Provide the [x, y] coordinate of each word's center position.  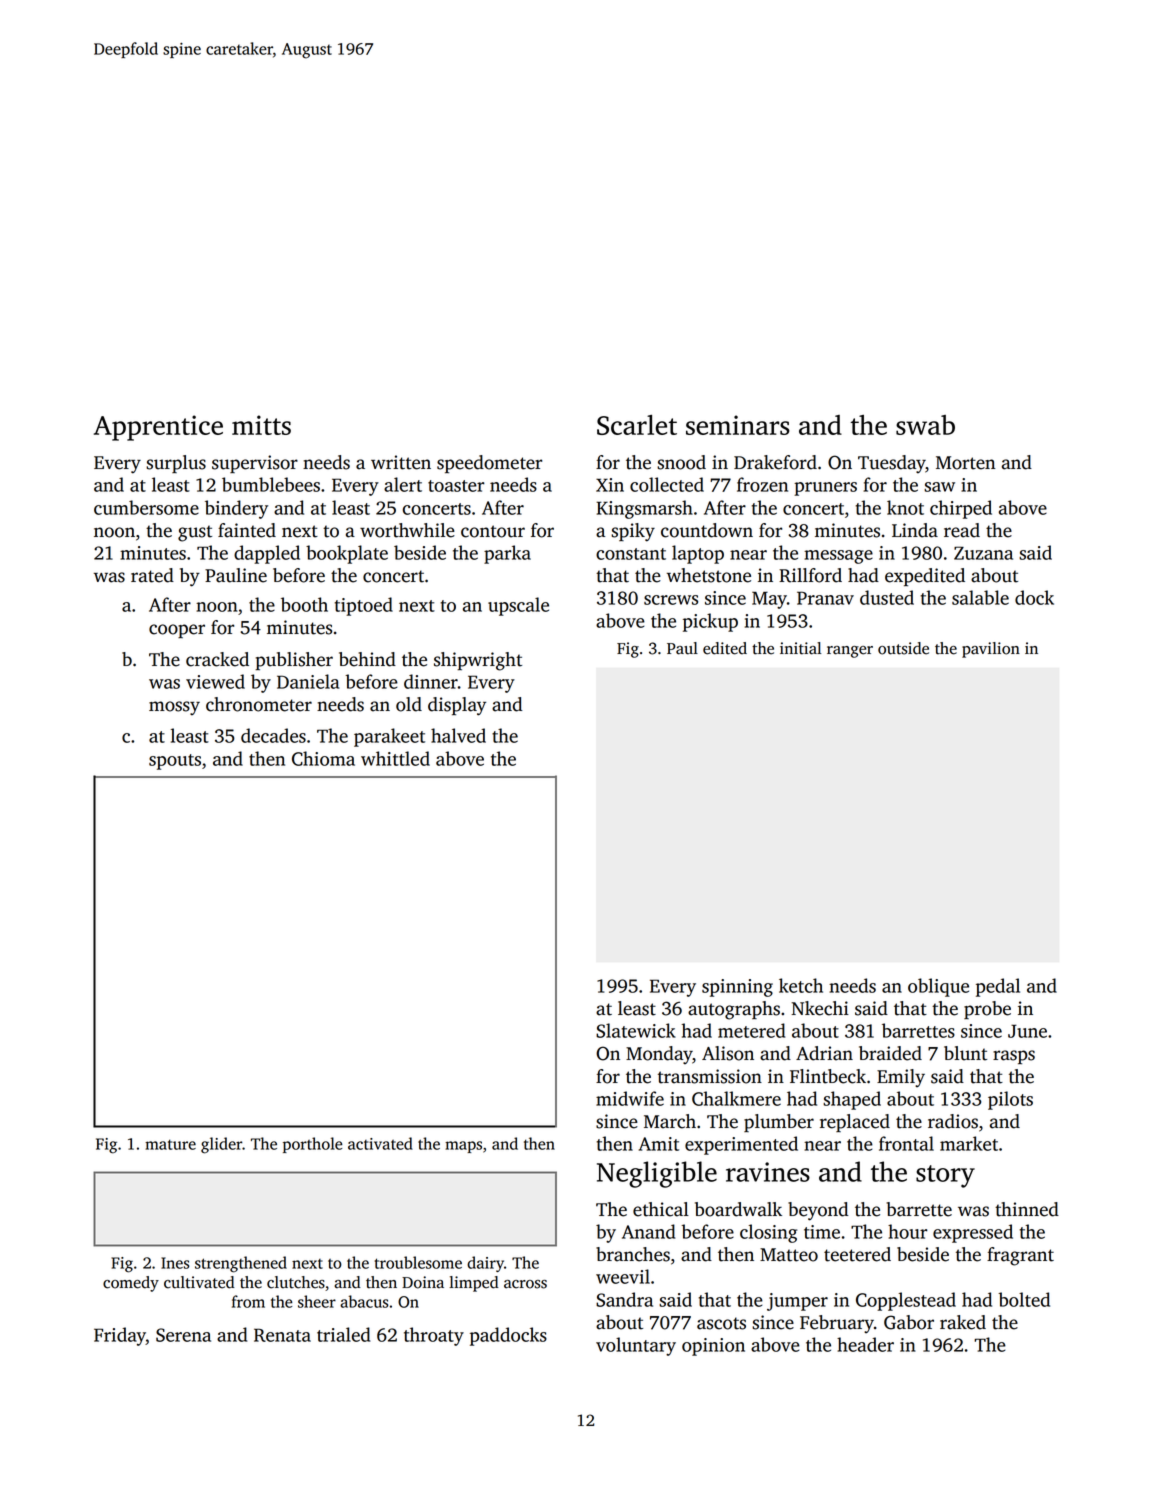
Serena [183, 1335]
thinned [1027, 1209]
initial [801, 648]
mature [170, 1145]
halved [458, 735]
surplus [176, 464]
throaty [434, 1336]
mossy [174, 708]
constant [631, 554]
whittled [395, 758]
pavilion [991, 650]
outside [903, 648]
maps [463, 1147]
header [865, 1344]
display [457, 706]
